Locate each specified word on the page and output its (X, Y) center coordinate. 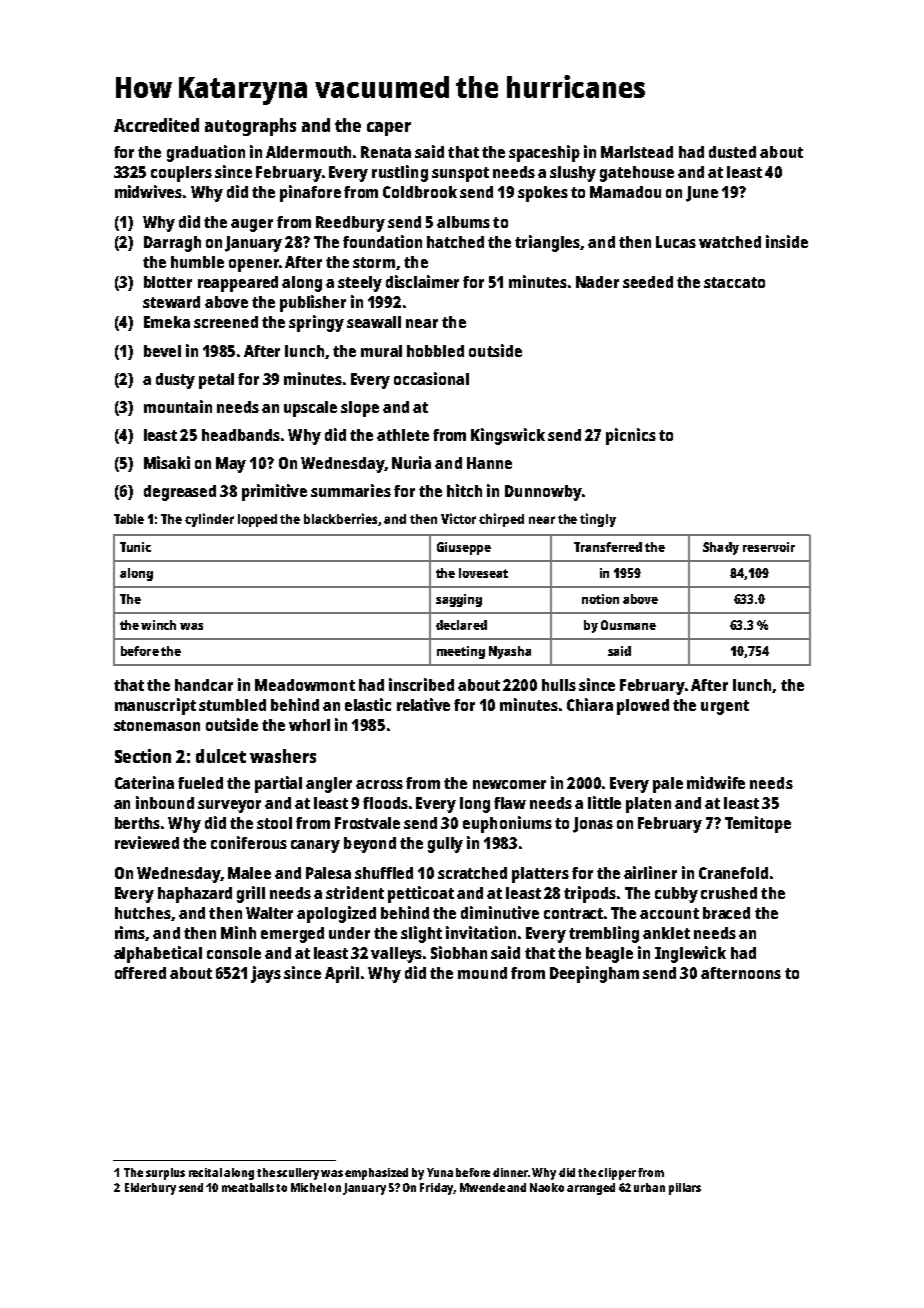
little (604, 802)
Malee (249, 873)
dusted (732, 152)
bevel (162, 351)
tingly (598, 520)
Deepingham (594, 974)
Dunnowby (543, 493)
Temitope (758, 824)
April (342, 974)
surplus (165, 1174)
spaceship (544, 153)
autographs (250, 127)
